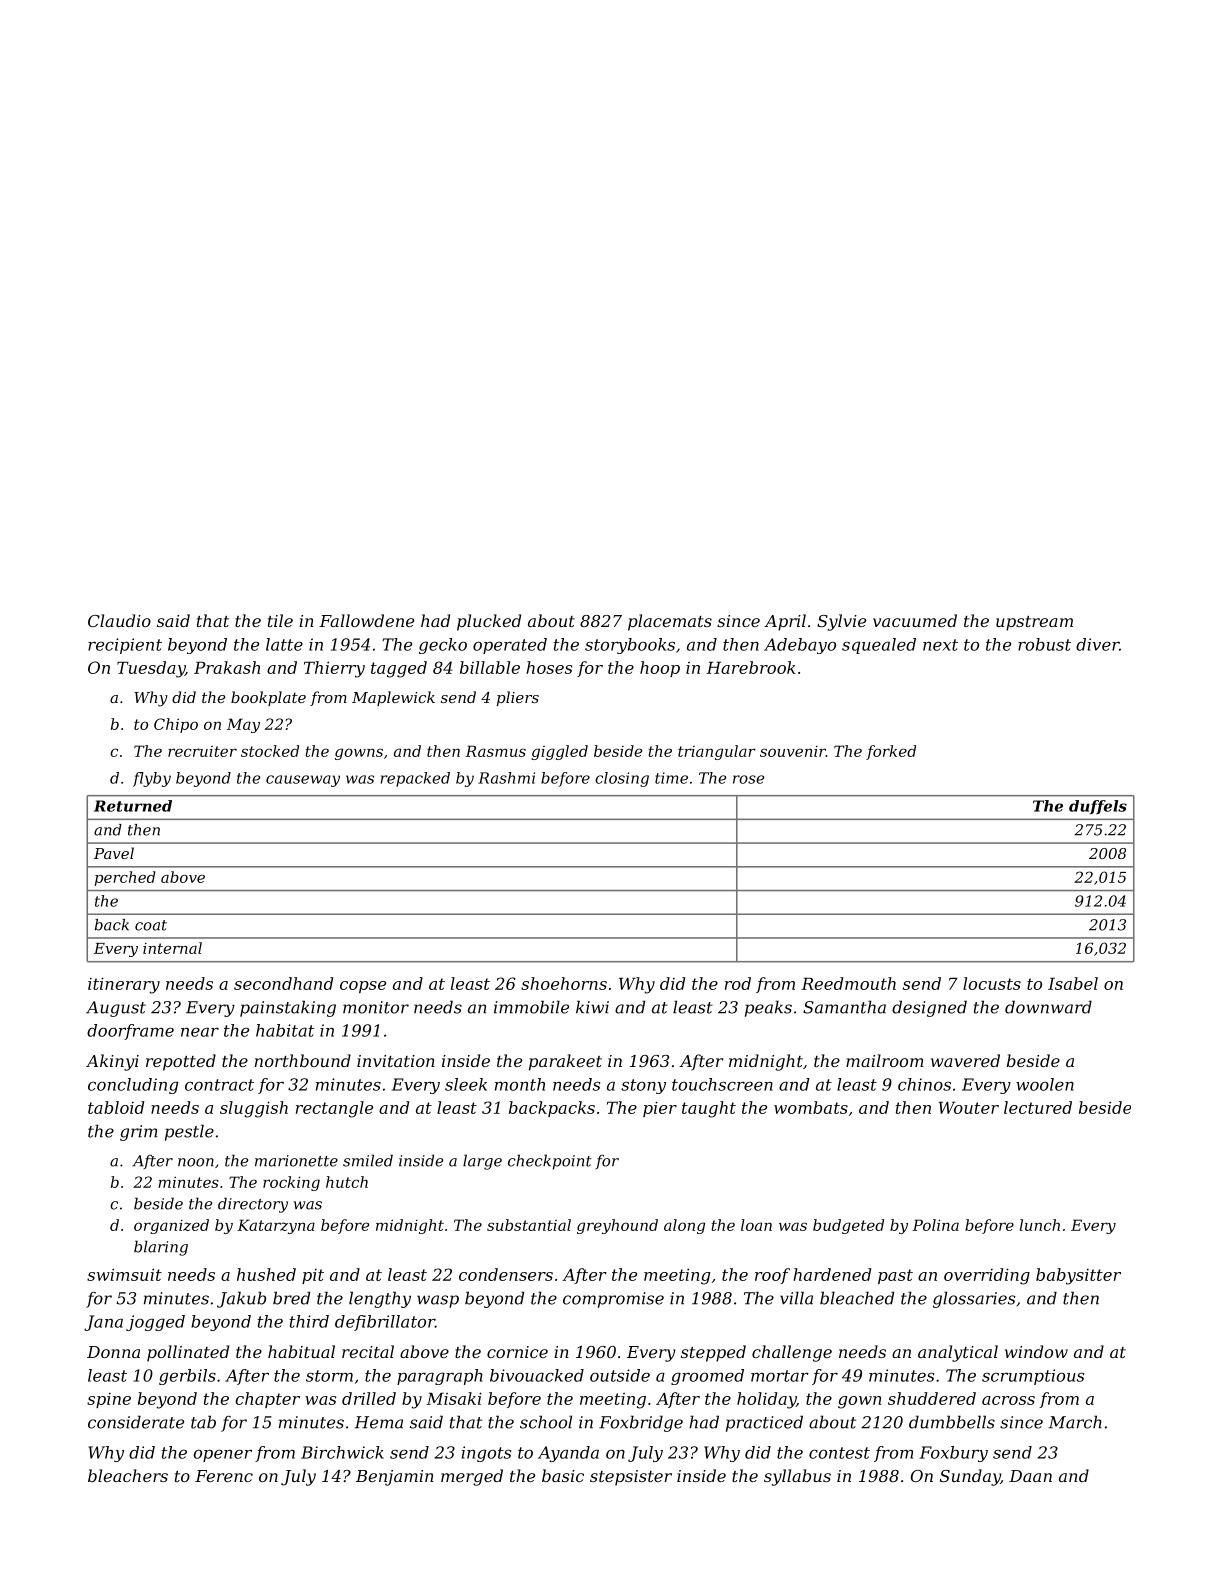 The width and height of the image is (1221, 1581). I want to click on opener, so click(222, 1455).
